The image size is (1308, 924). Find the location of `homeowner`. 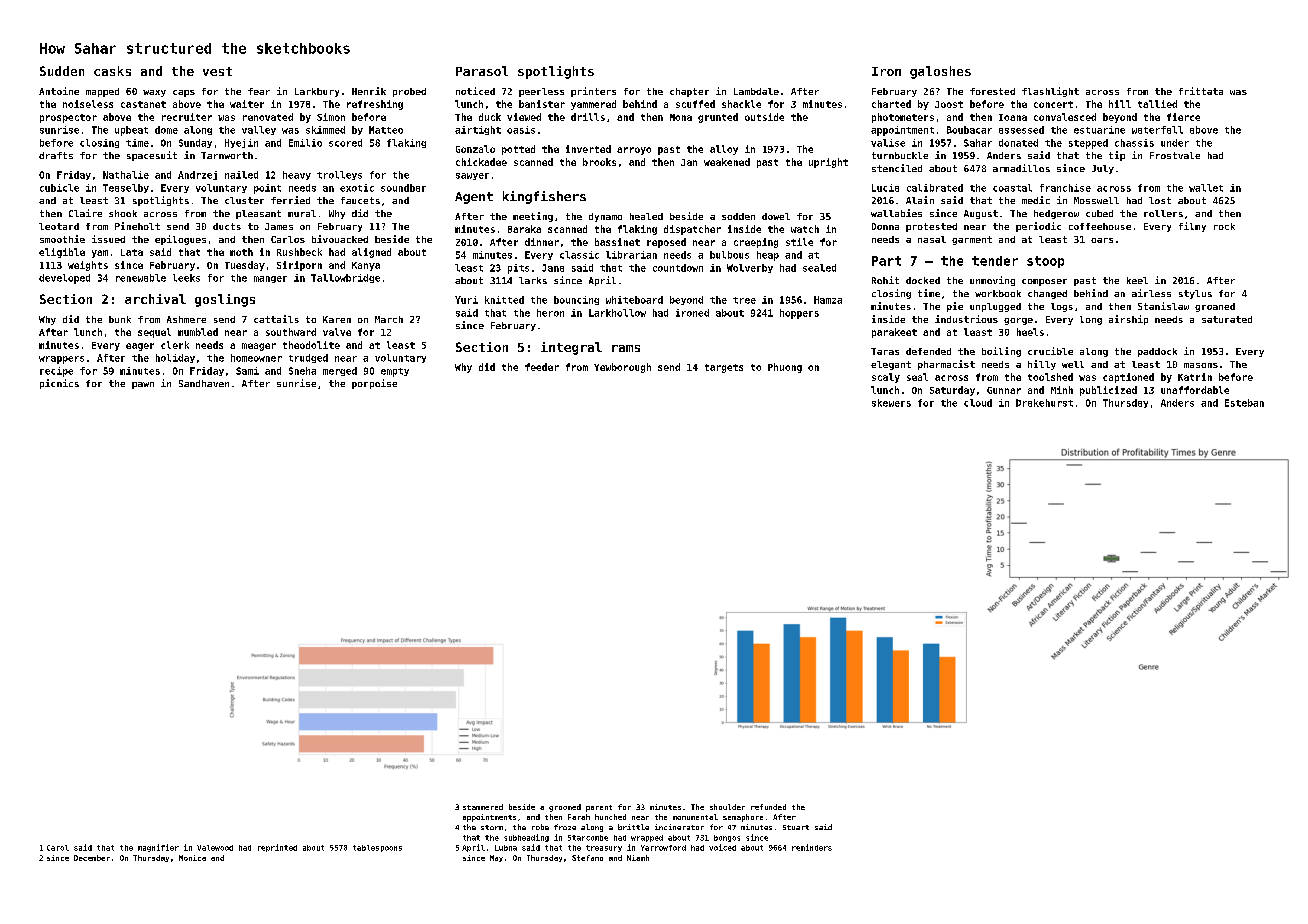

homeowner is located at coordinates (256, 358).
